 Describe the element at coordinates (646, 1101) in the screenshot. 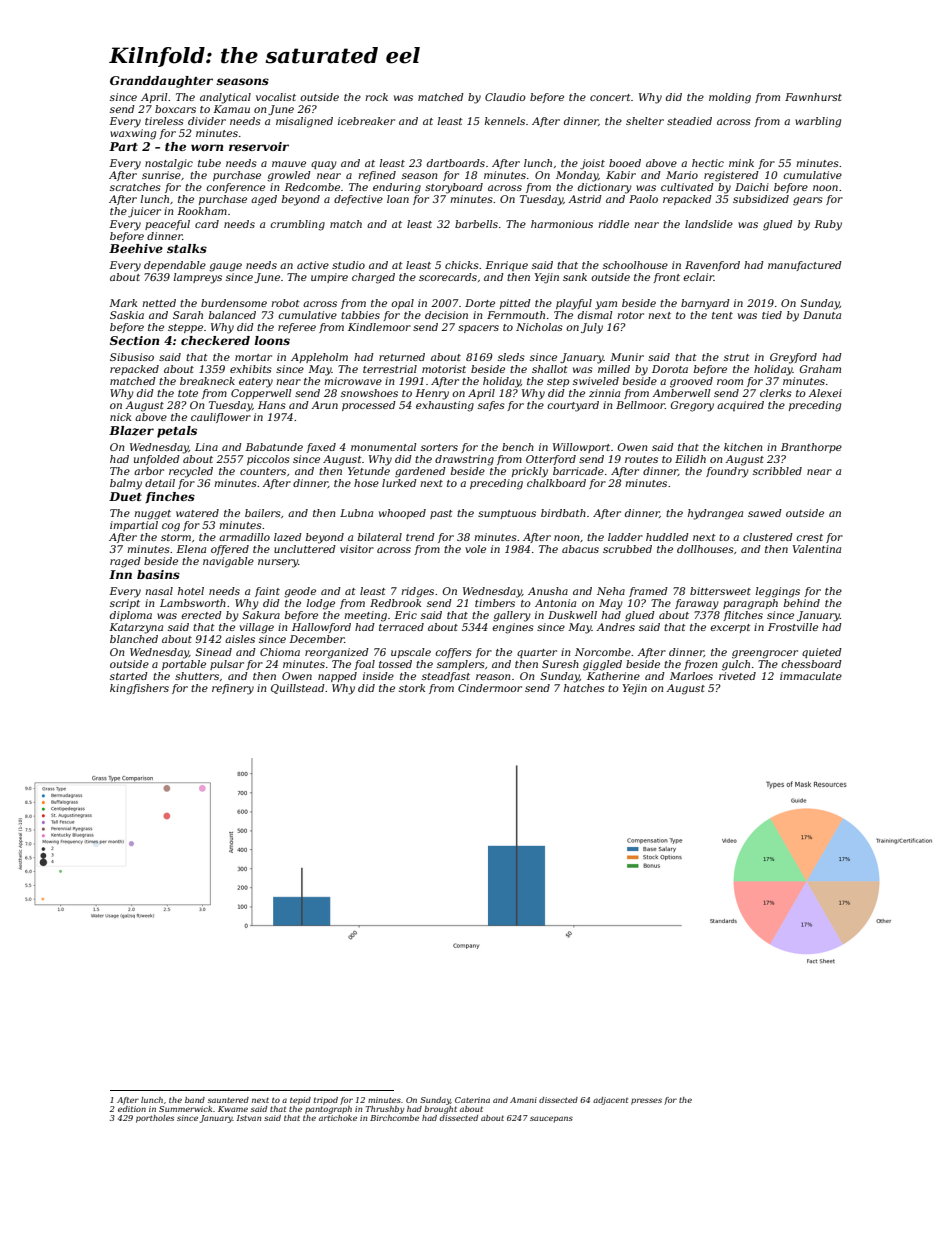

I see `presses` at that location.
